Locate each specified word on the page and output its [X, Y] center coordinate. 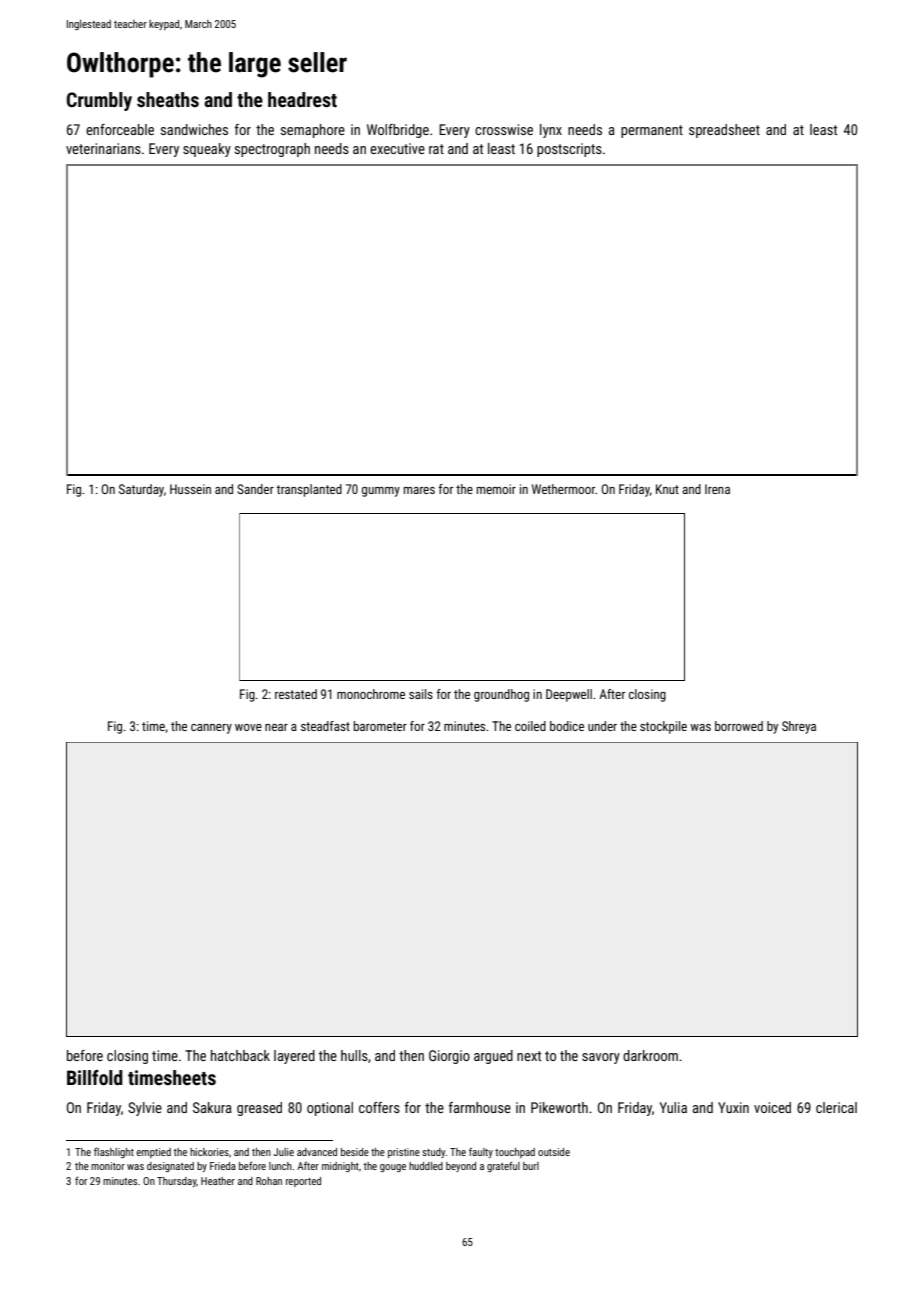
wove [248, 727]
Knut [667, 489]
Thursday [177, 1182]
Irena [717, 489]
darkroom [650, 1055]
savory [601, 1058]
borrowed [739, 726]
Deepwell [569, 695]
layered [294, 1057]
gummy [381, 492]
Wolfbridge [398, 131]
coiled [530, 726]
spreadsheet [724, 131]
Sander [255, 489]
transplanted [309, 490]
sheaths [168, 99]
